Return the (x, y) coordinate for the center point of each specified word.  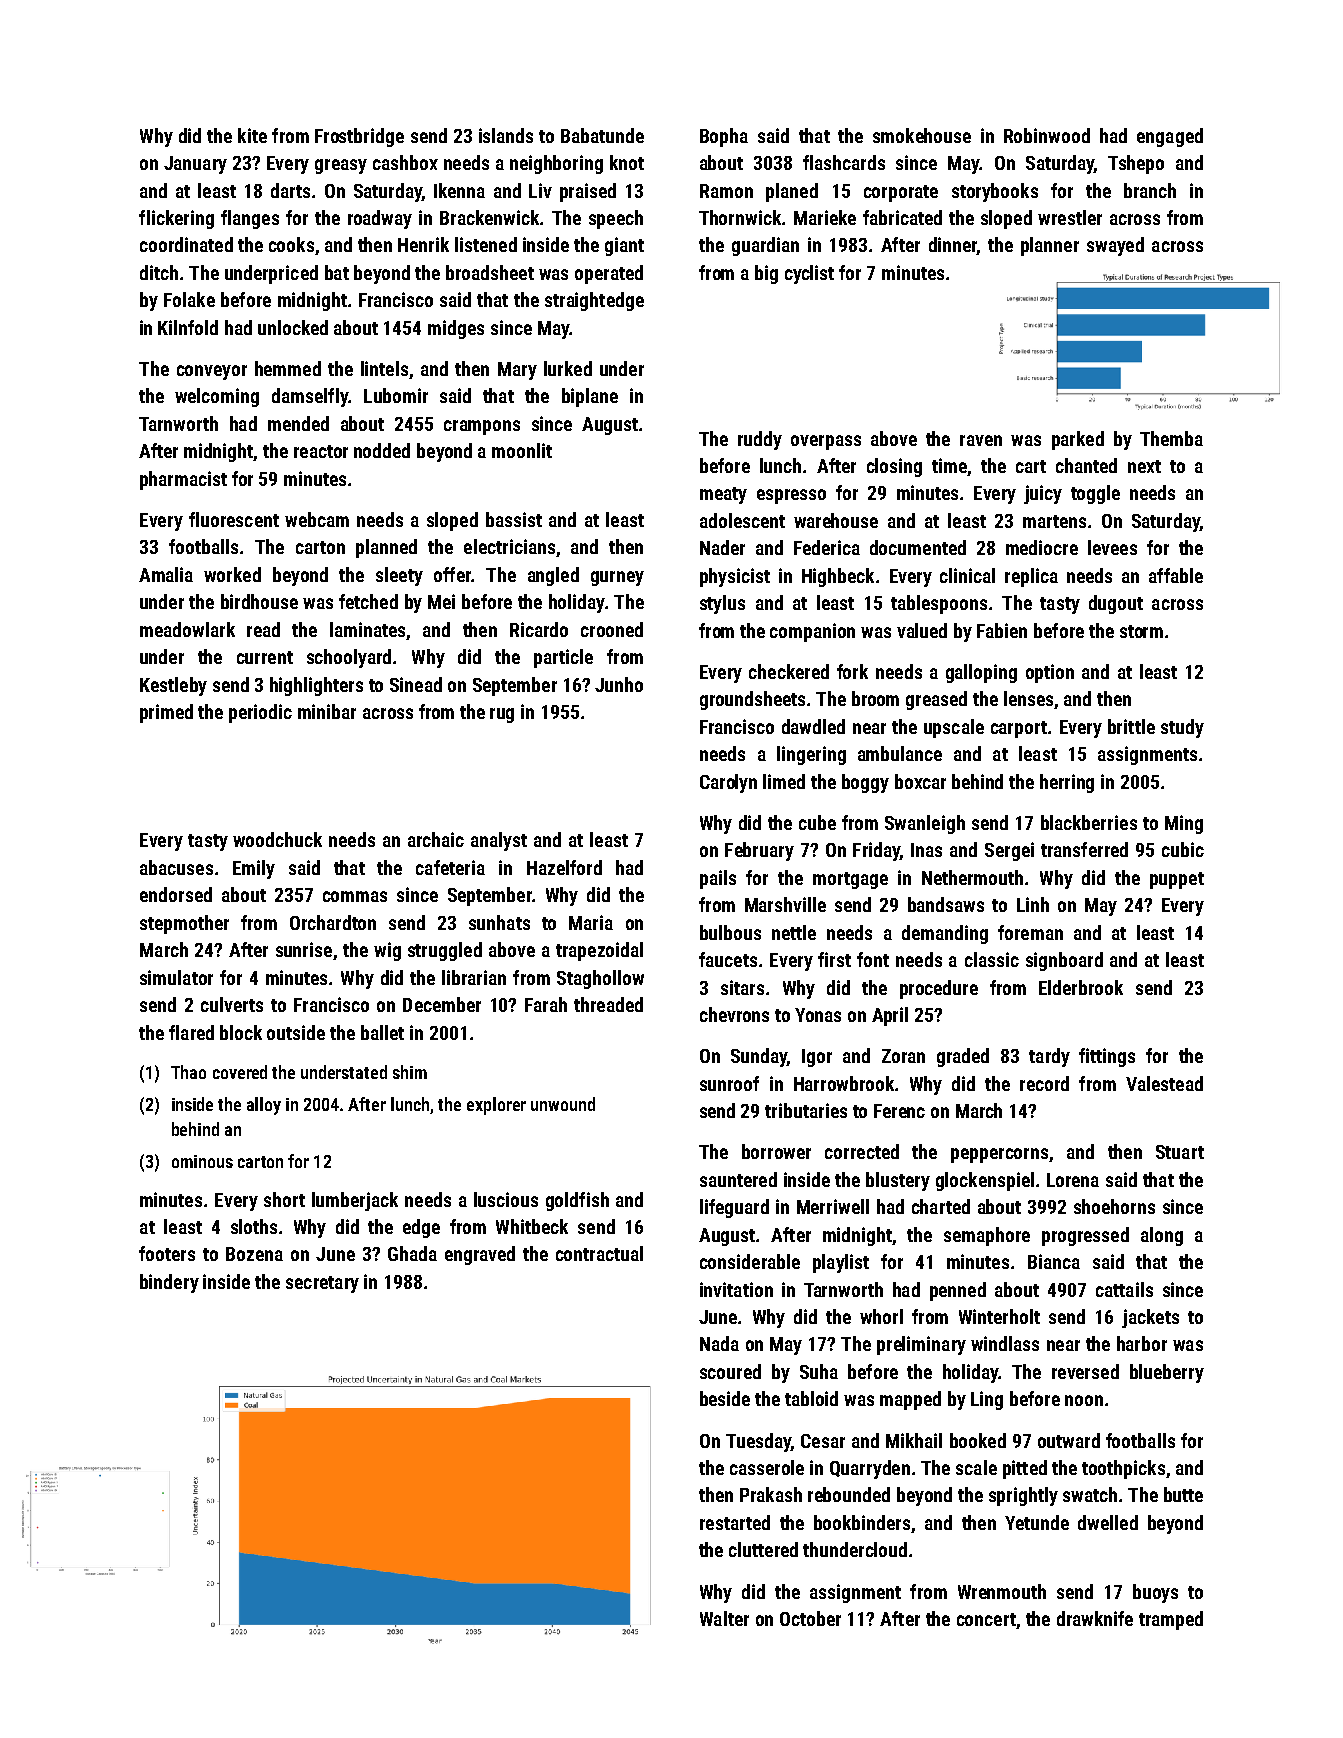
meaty (723, 495)
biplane (590, 397)
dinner (953, 246)
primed (166, 713)
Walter (724, 1618)
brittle (1131, 726)
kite (252, 135)
